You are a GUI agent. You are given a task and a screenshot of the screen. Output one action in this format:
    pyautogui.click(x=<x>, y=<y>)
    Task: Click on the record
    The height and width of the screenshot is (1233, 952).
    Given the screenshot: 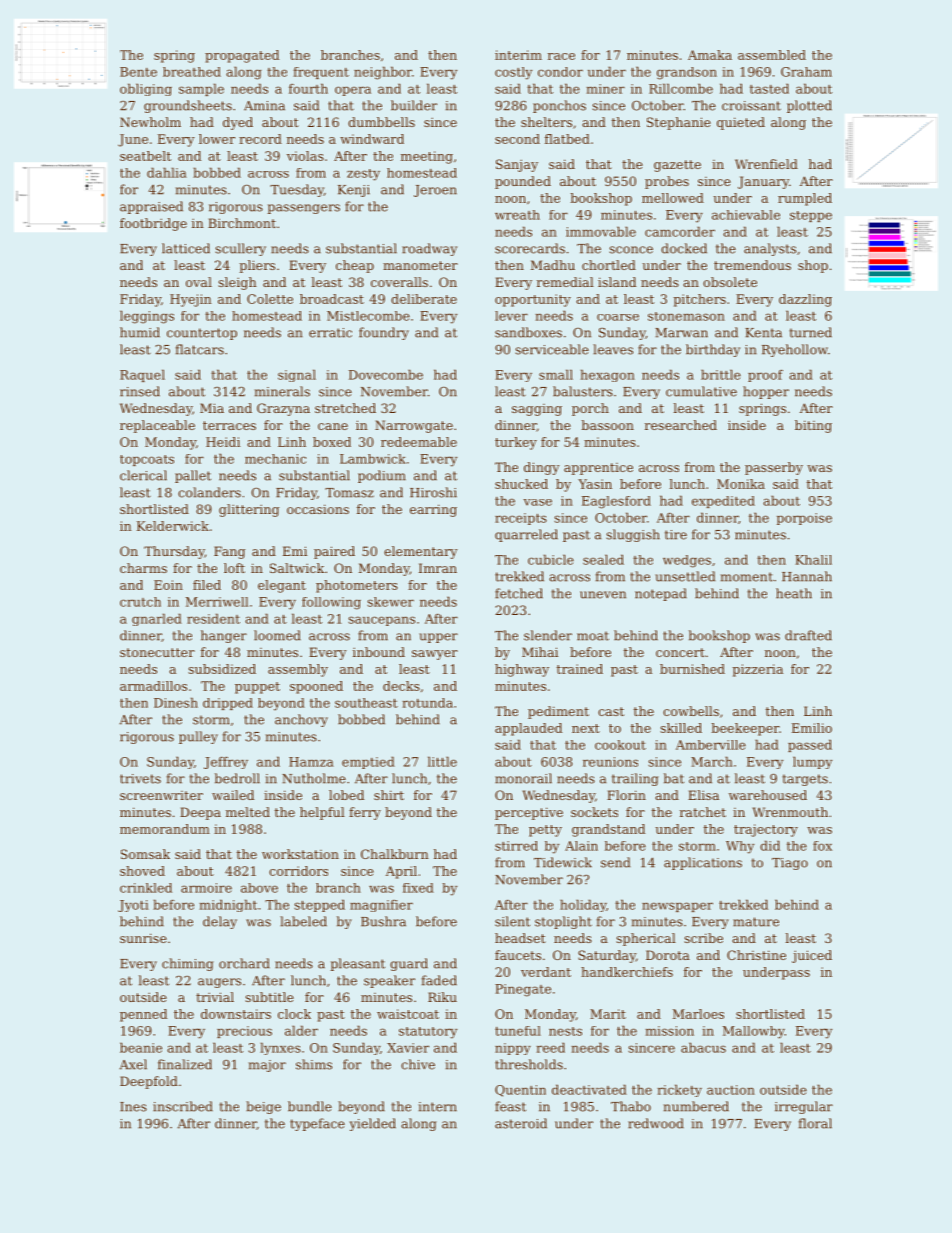 What is the action you would take?
    pyautogui.click(x=260, y=139)
